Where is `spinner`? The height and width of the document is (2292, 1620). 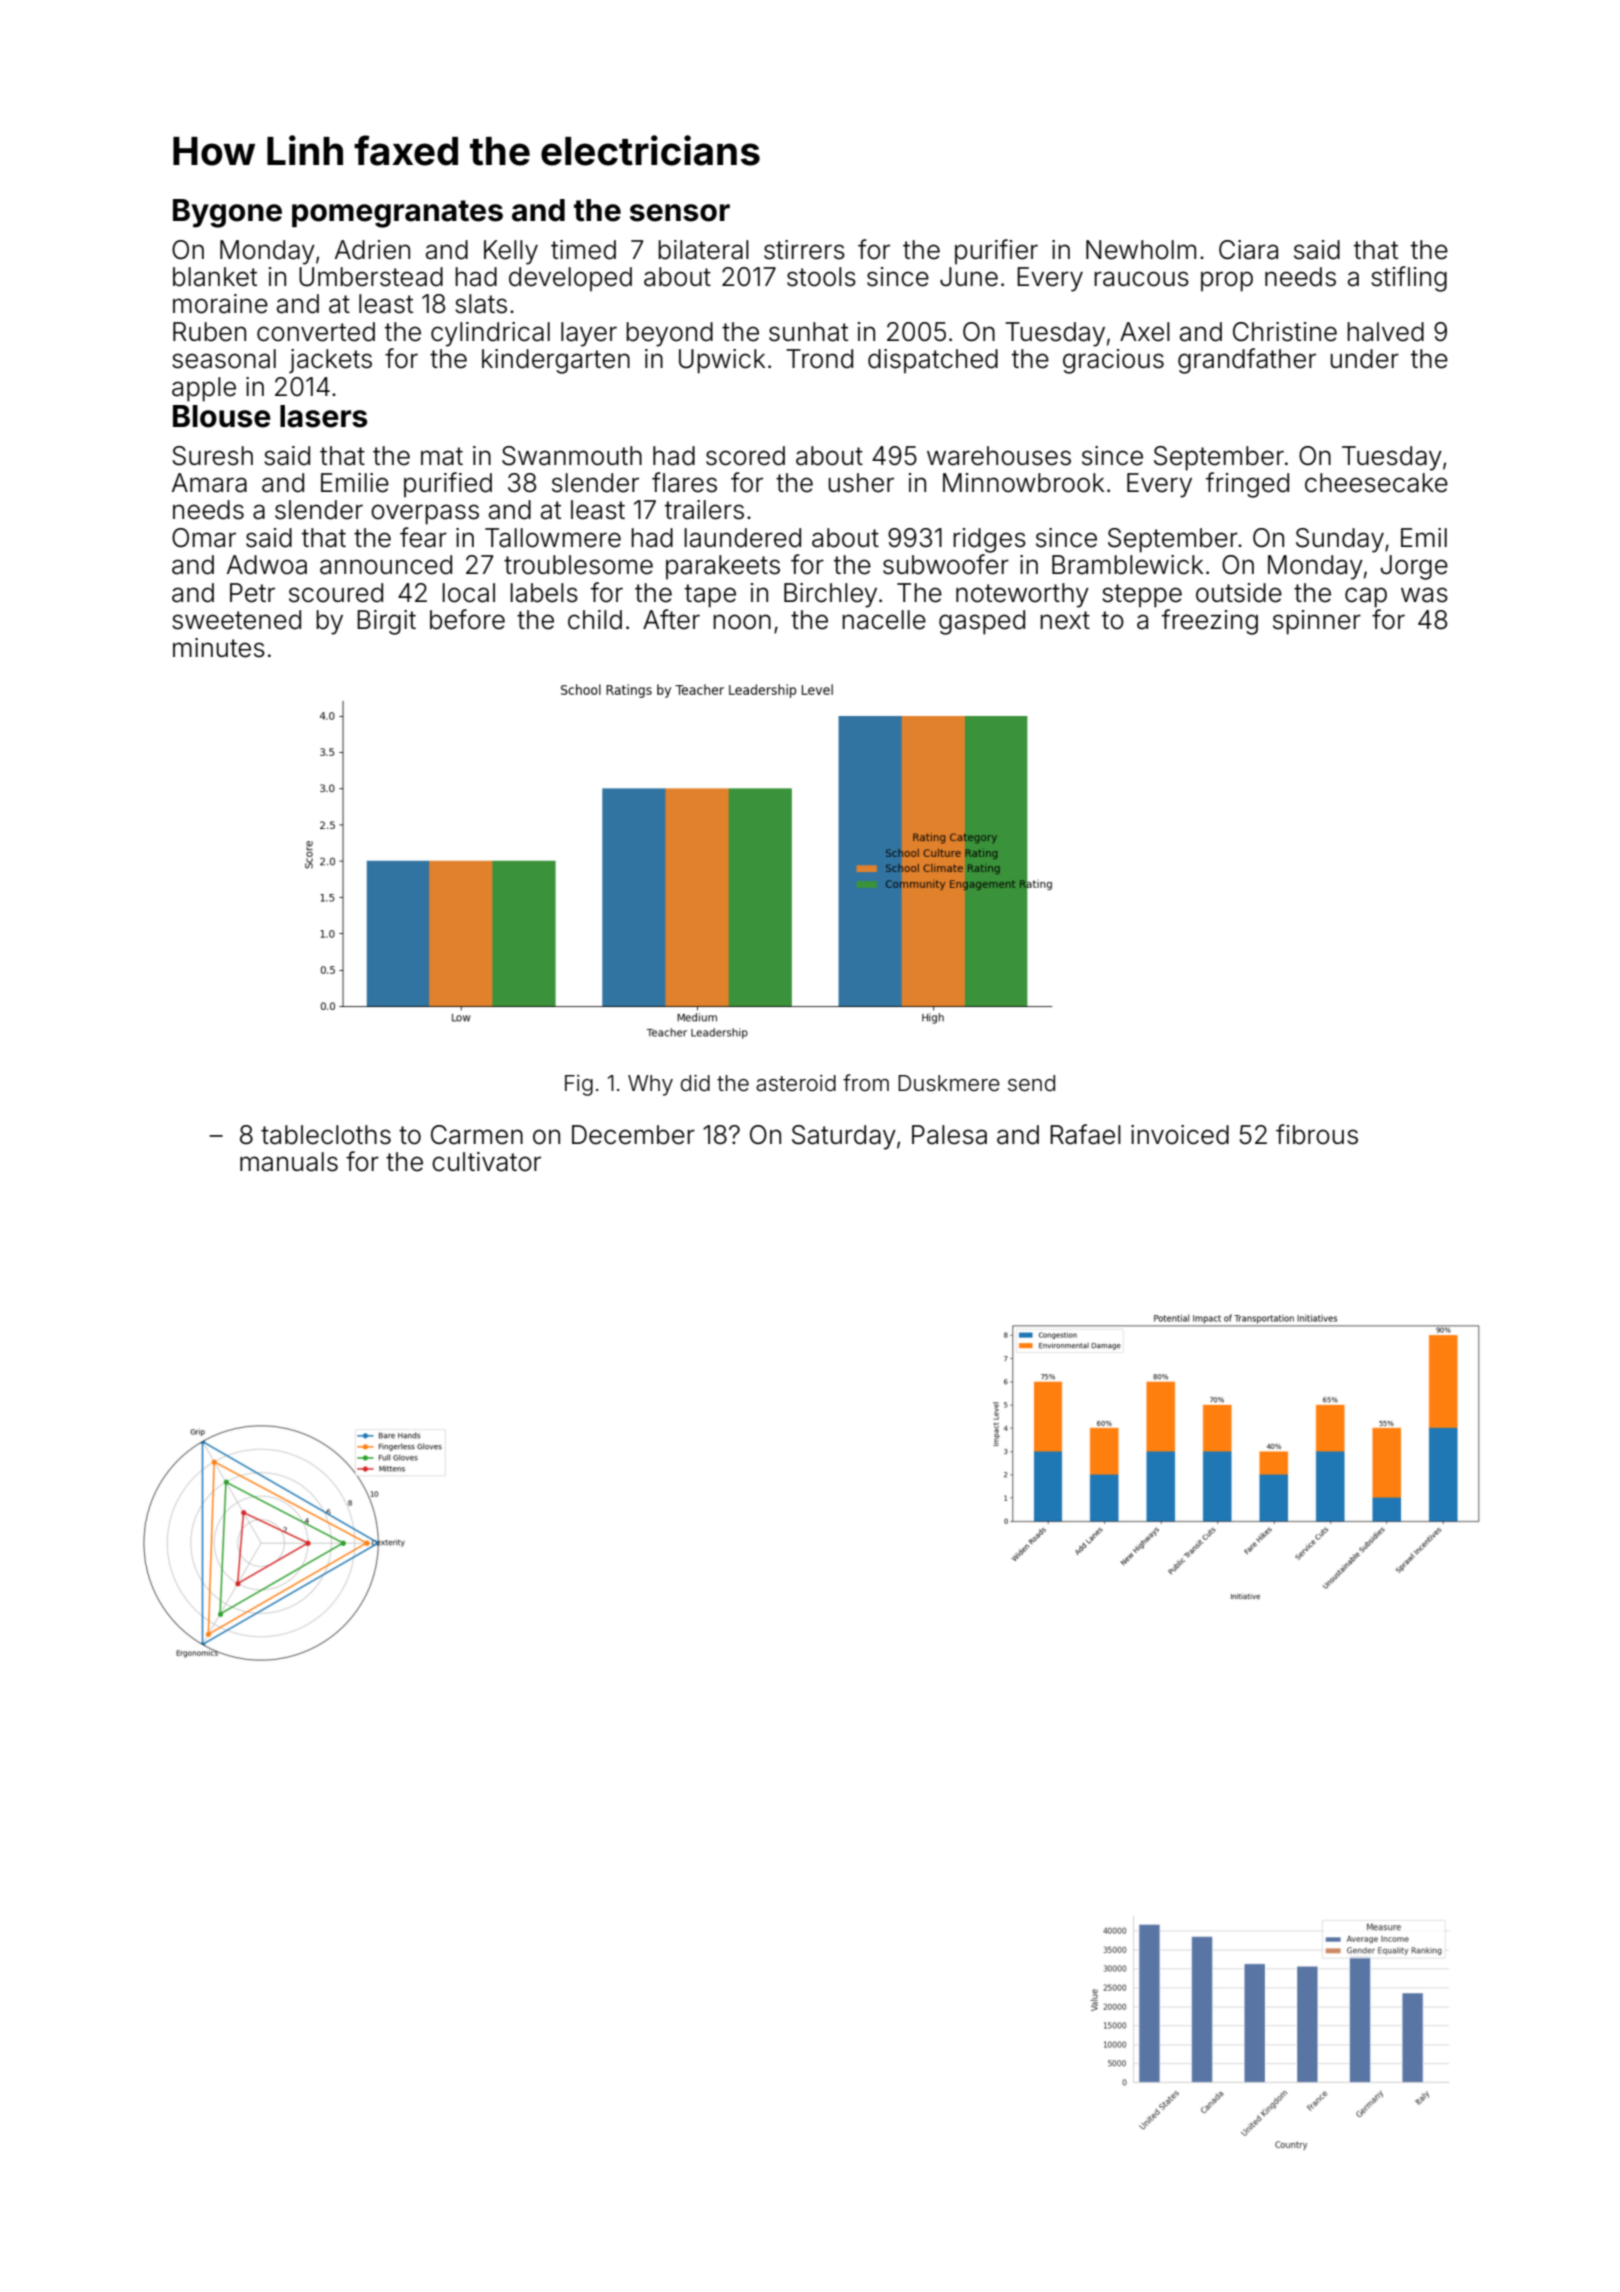
spinner is located at coordinates (1317, 622).
